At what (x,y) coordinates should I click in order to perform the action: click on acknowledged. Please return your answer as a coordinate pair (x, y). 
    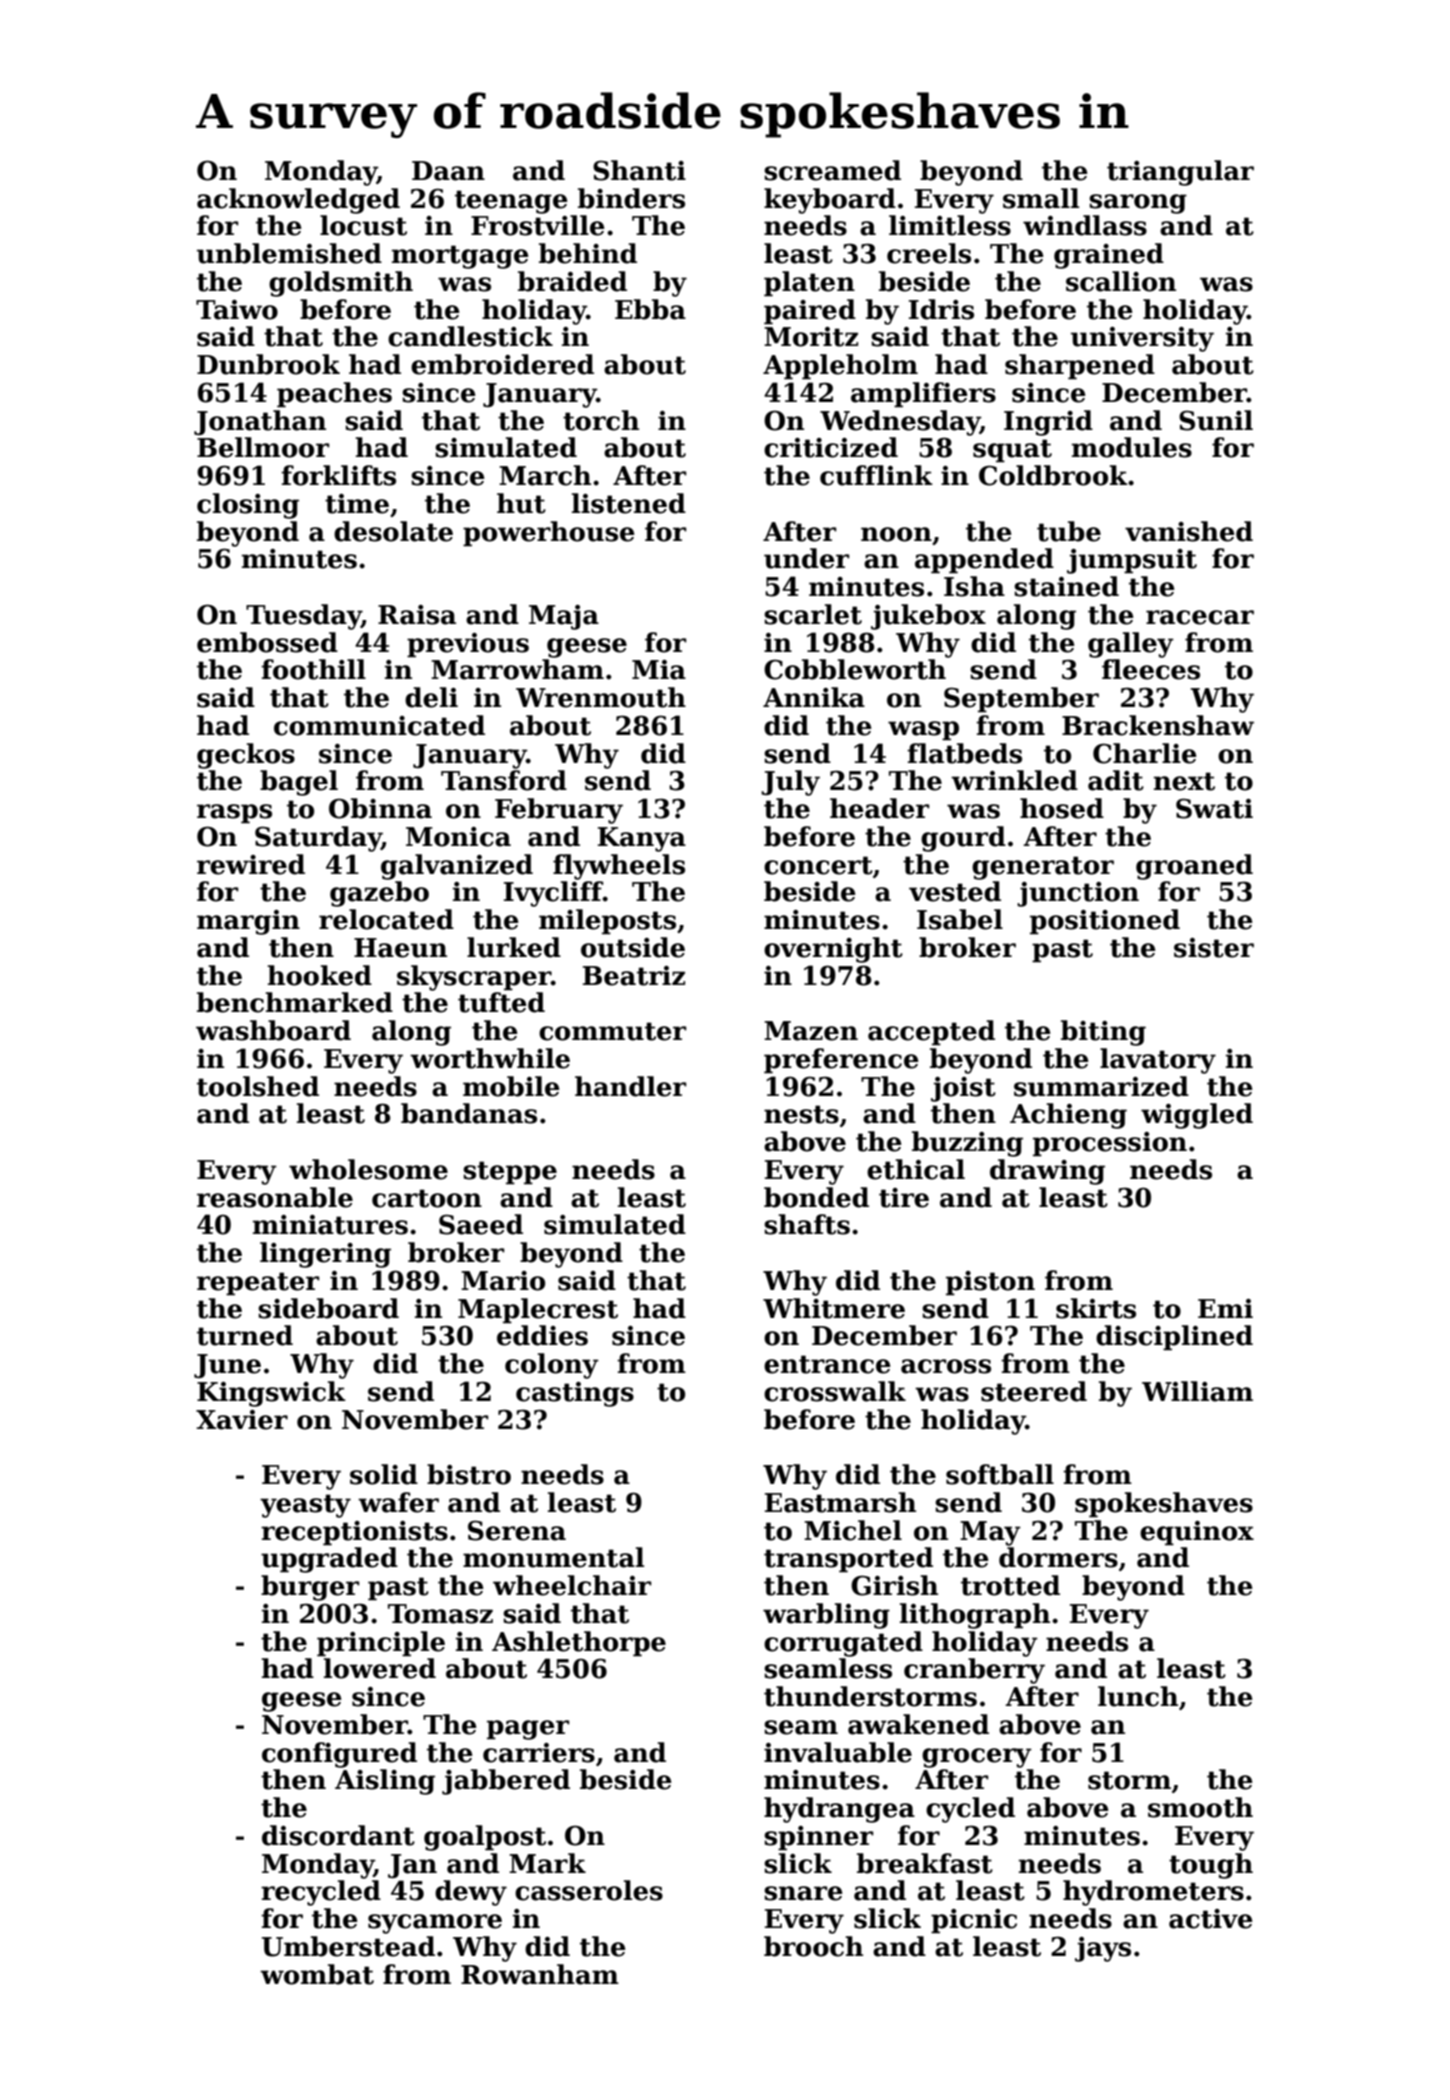
    Looking at the image, I should click on (298, 201).
